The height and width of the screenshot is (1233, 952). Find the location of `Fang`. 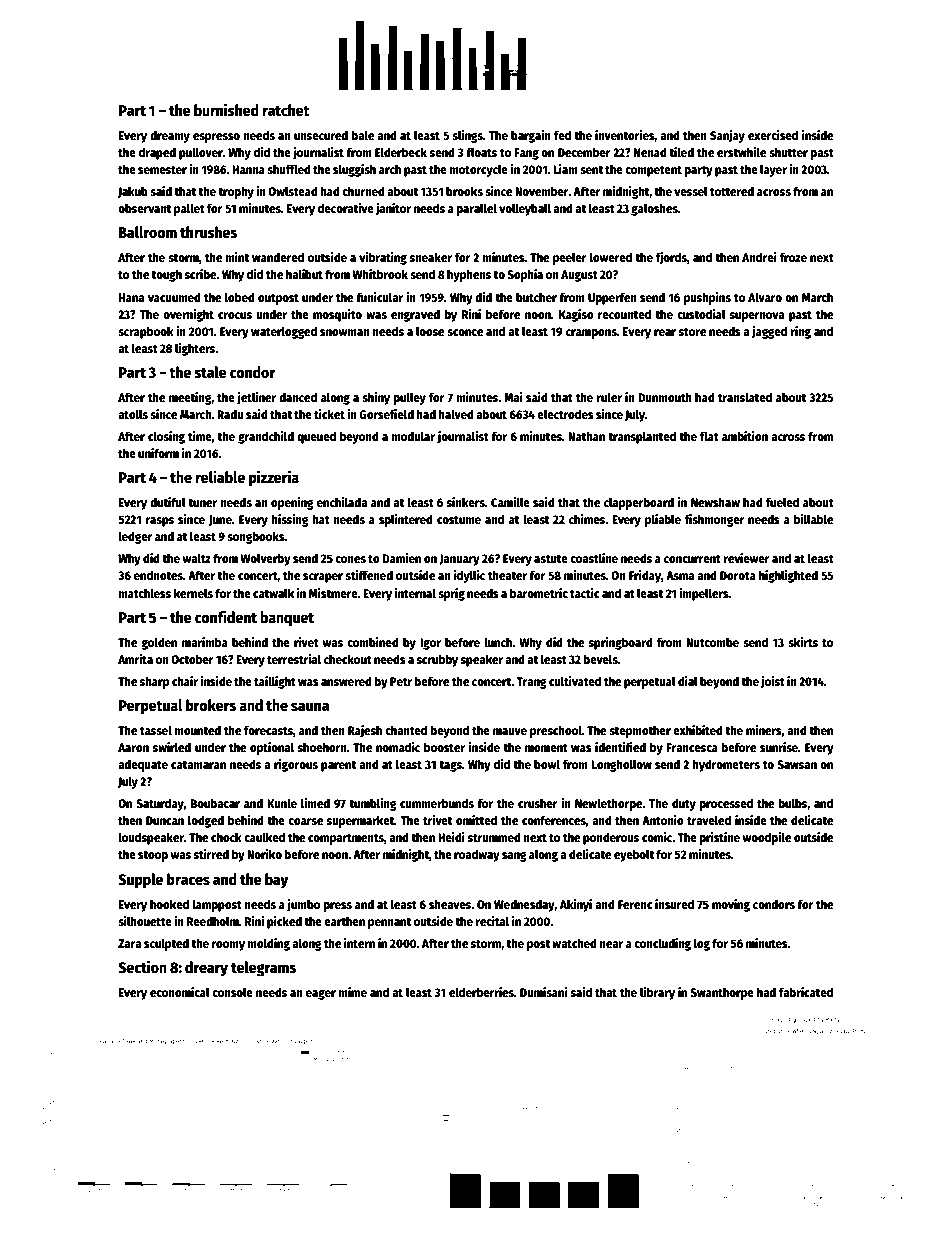

Fang is located at coordinates (526, 154).
